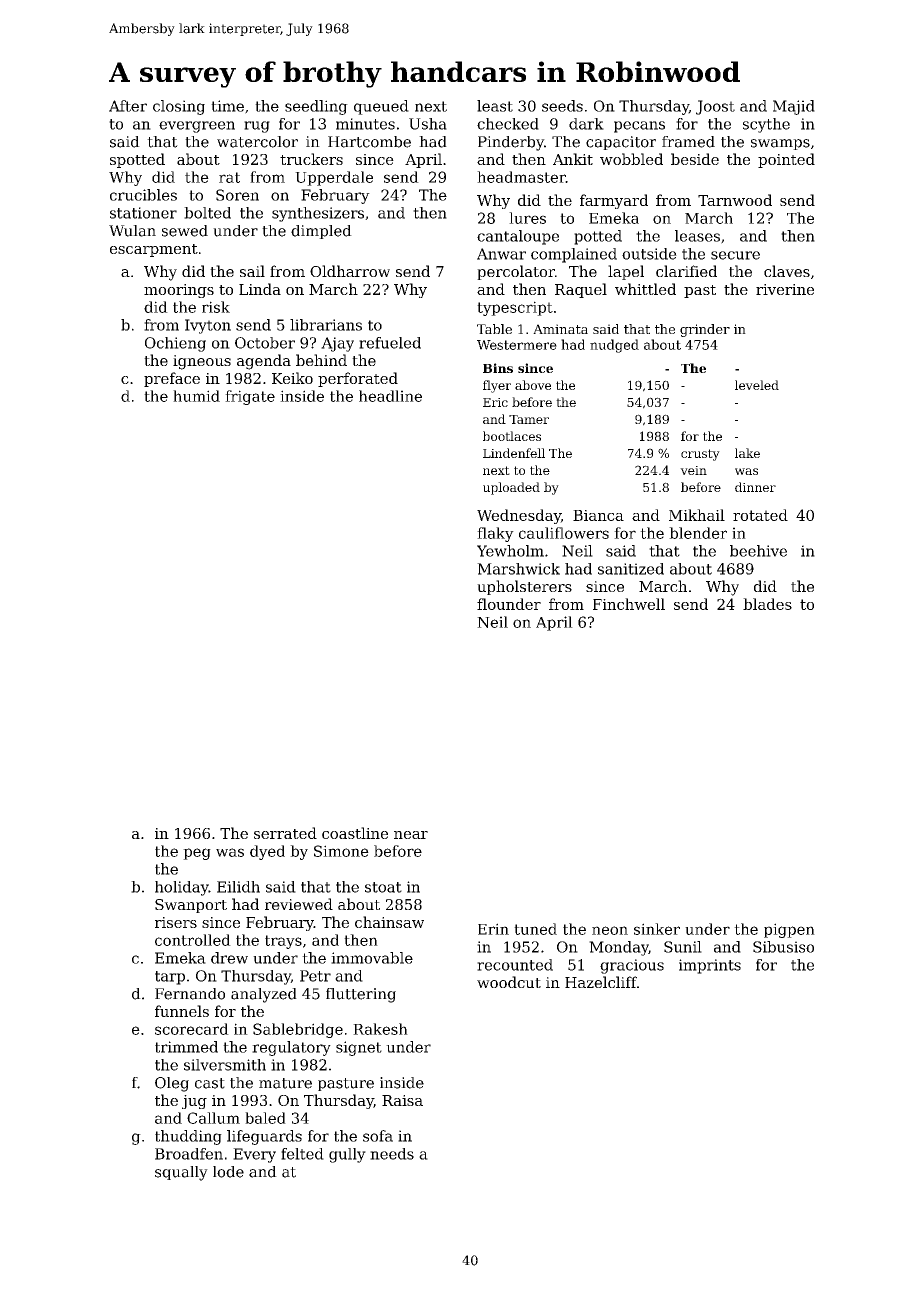  What do you see at coordinates (495, 106) in the page?
I see `least` at bounding box center [495, 106].
